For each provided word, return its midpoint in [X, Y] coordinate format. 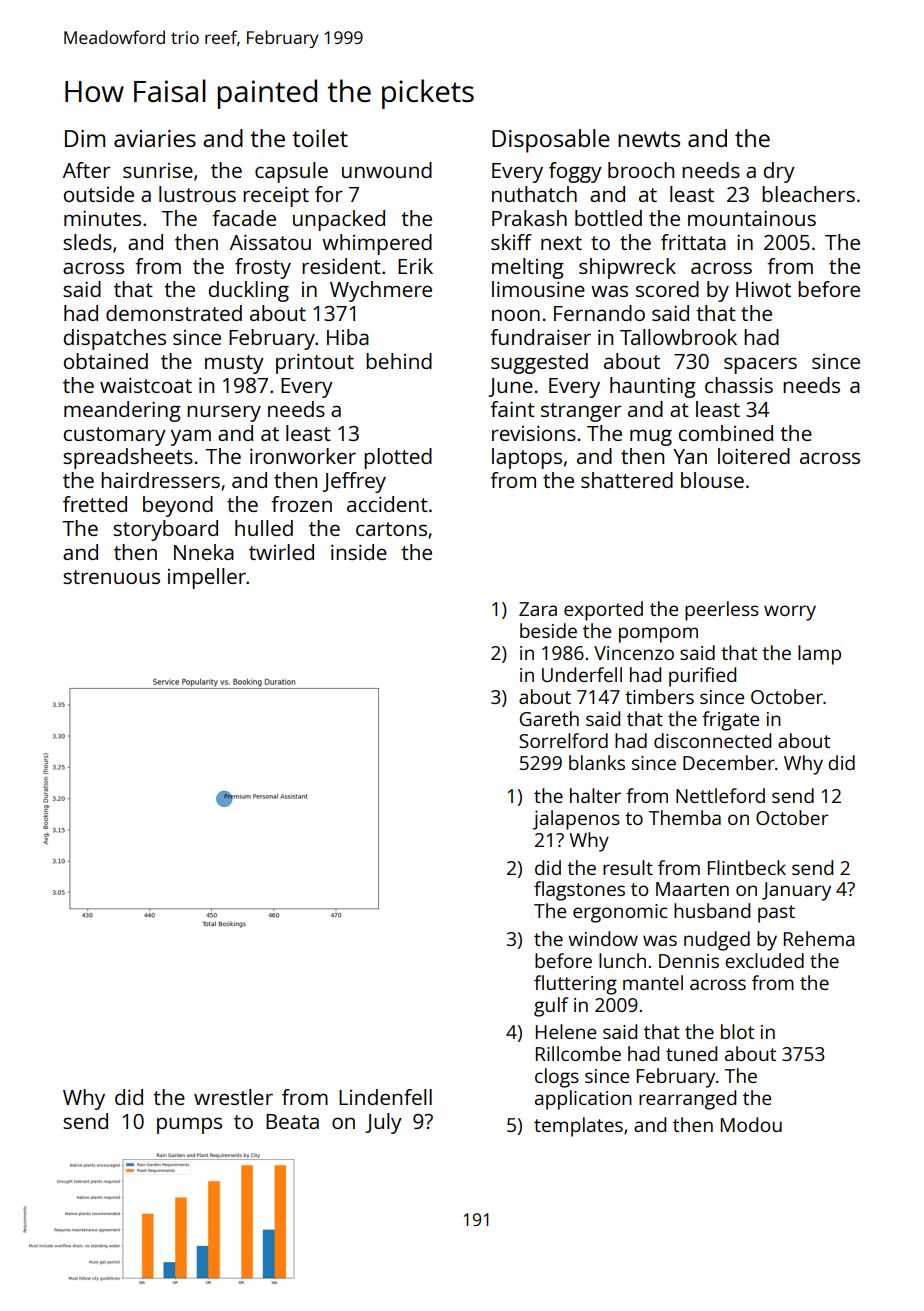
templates [578, 1127]
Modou [751, 1124]
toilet [320, 138]
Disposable [551, 141]
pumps [189, 1125]
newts [649, 139]
